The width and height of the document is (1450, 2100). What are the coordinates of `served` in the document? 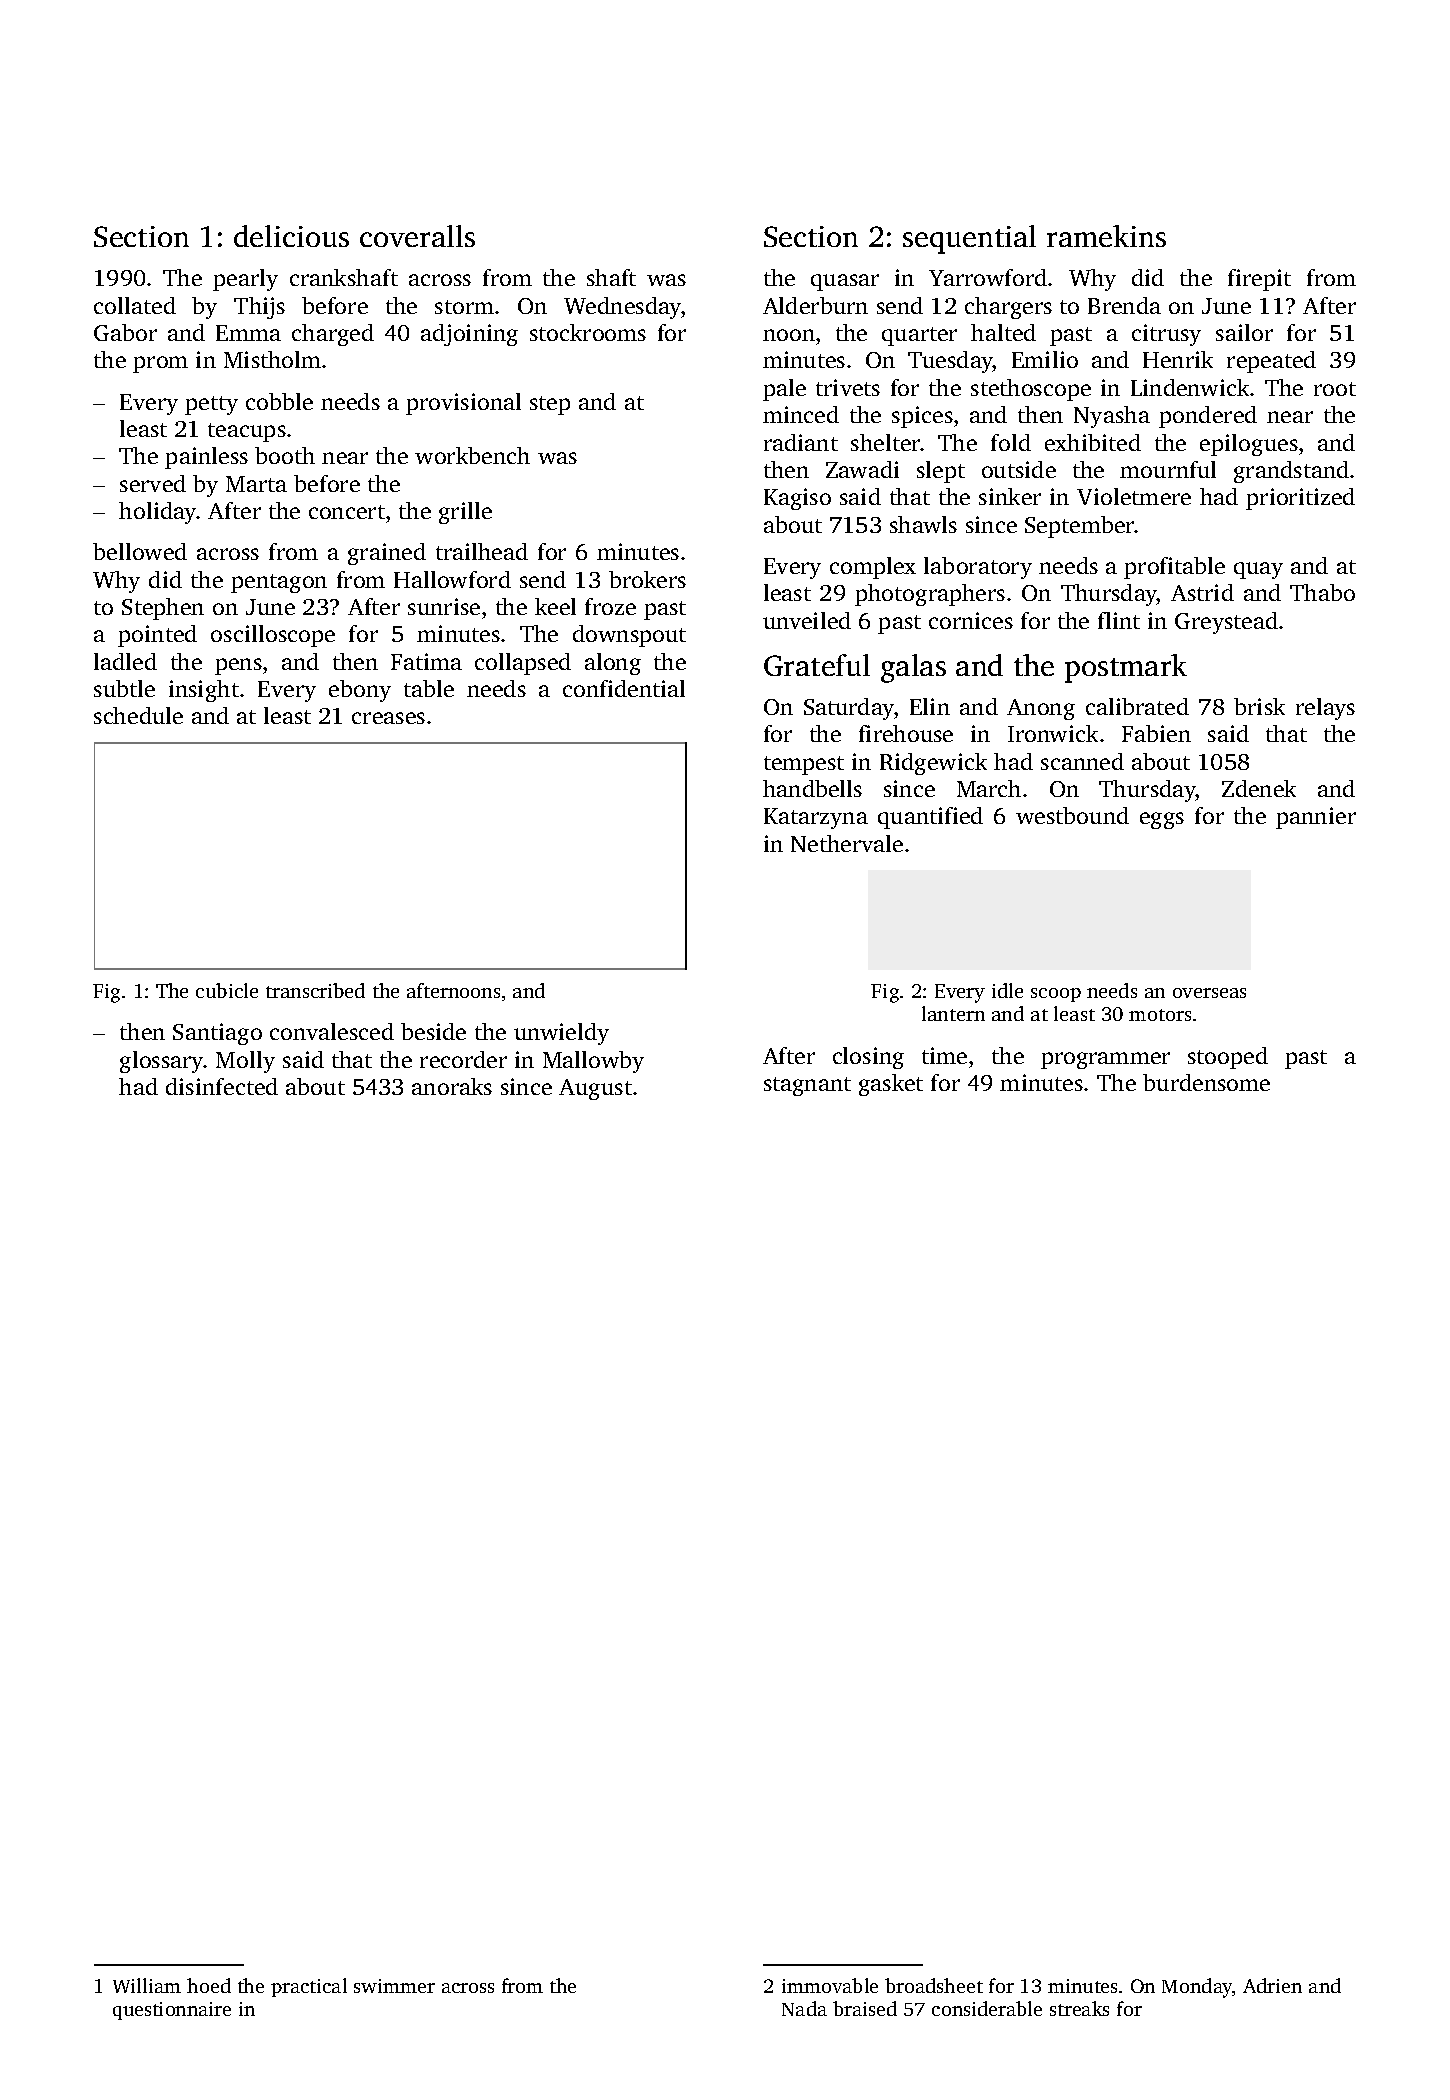 It's located at (153, 483).
